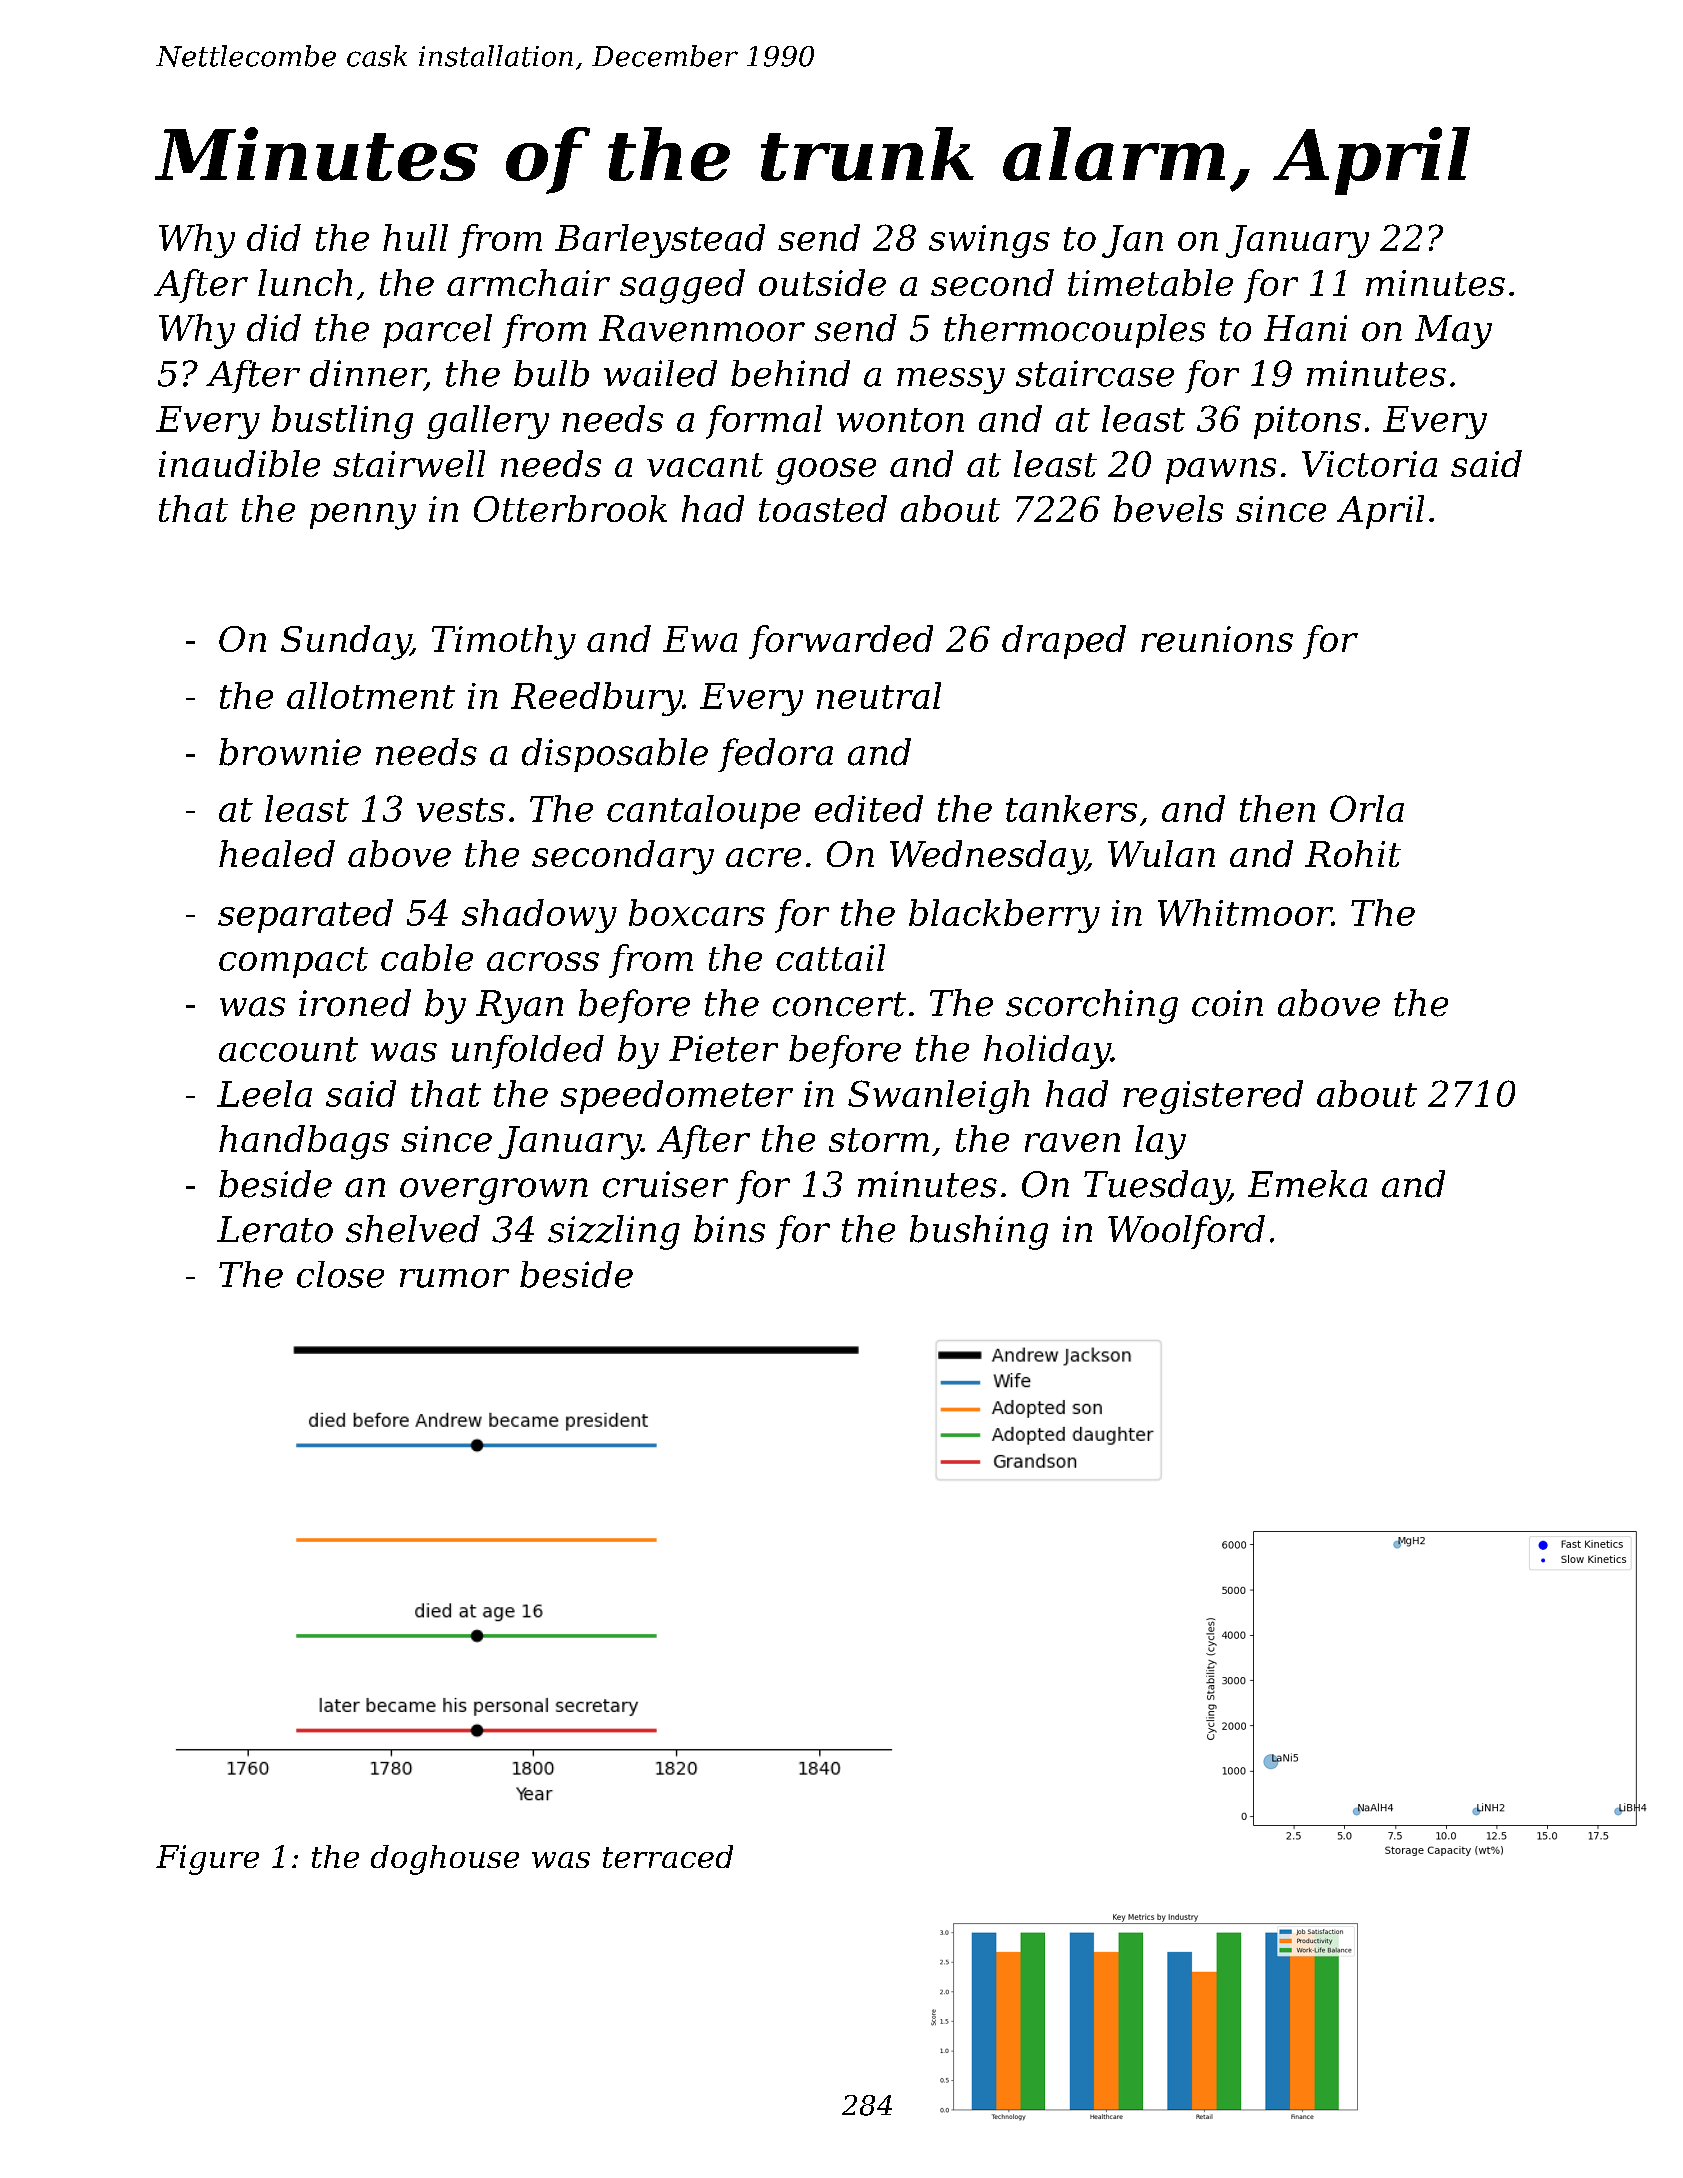  I want to click on allotment, so click(371, 695).
